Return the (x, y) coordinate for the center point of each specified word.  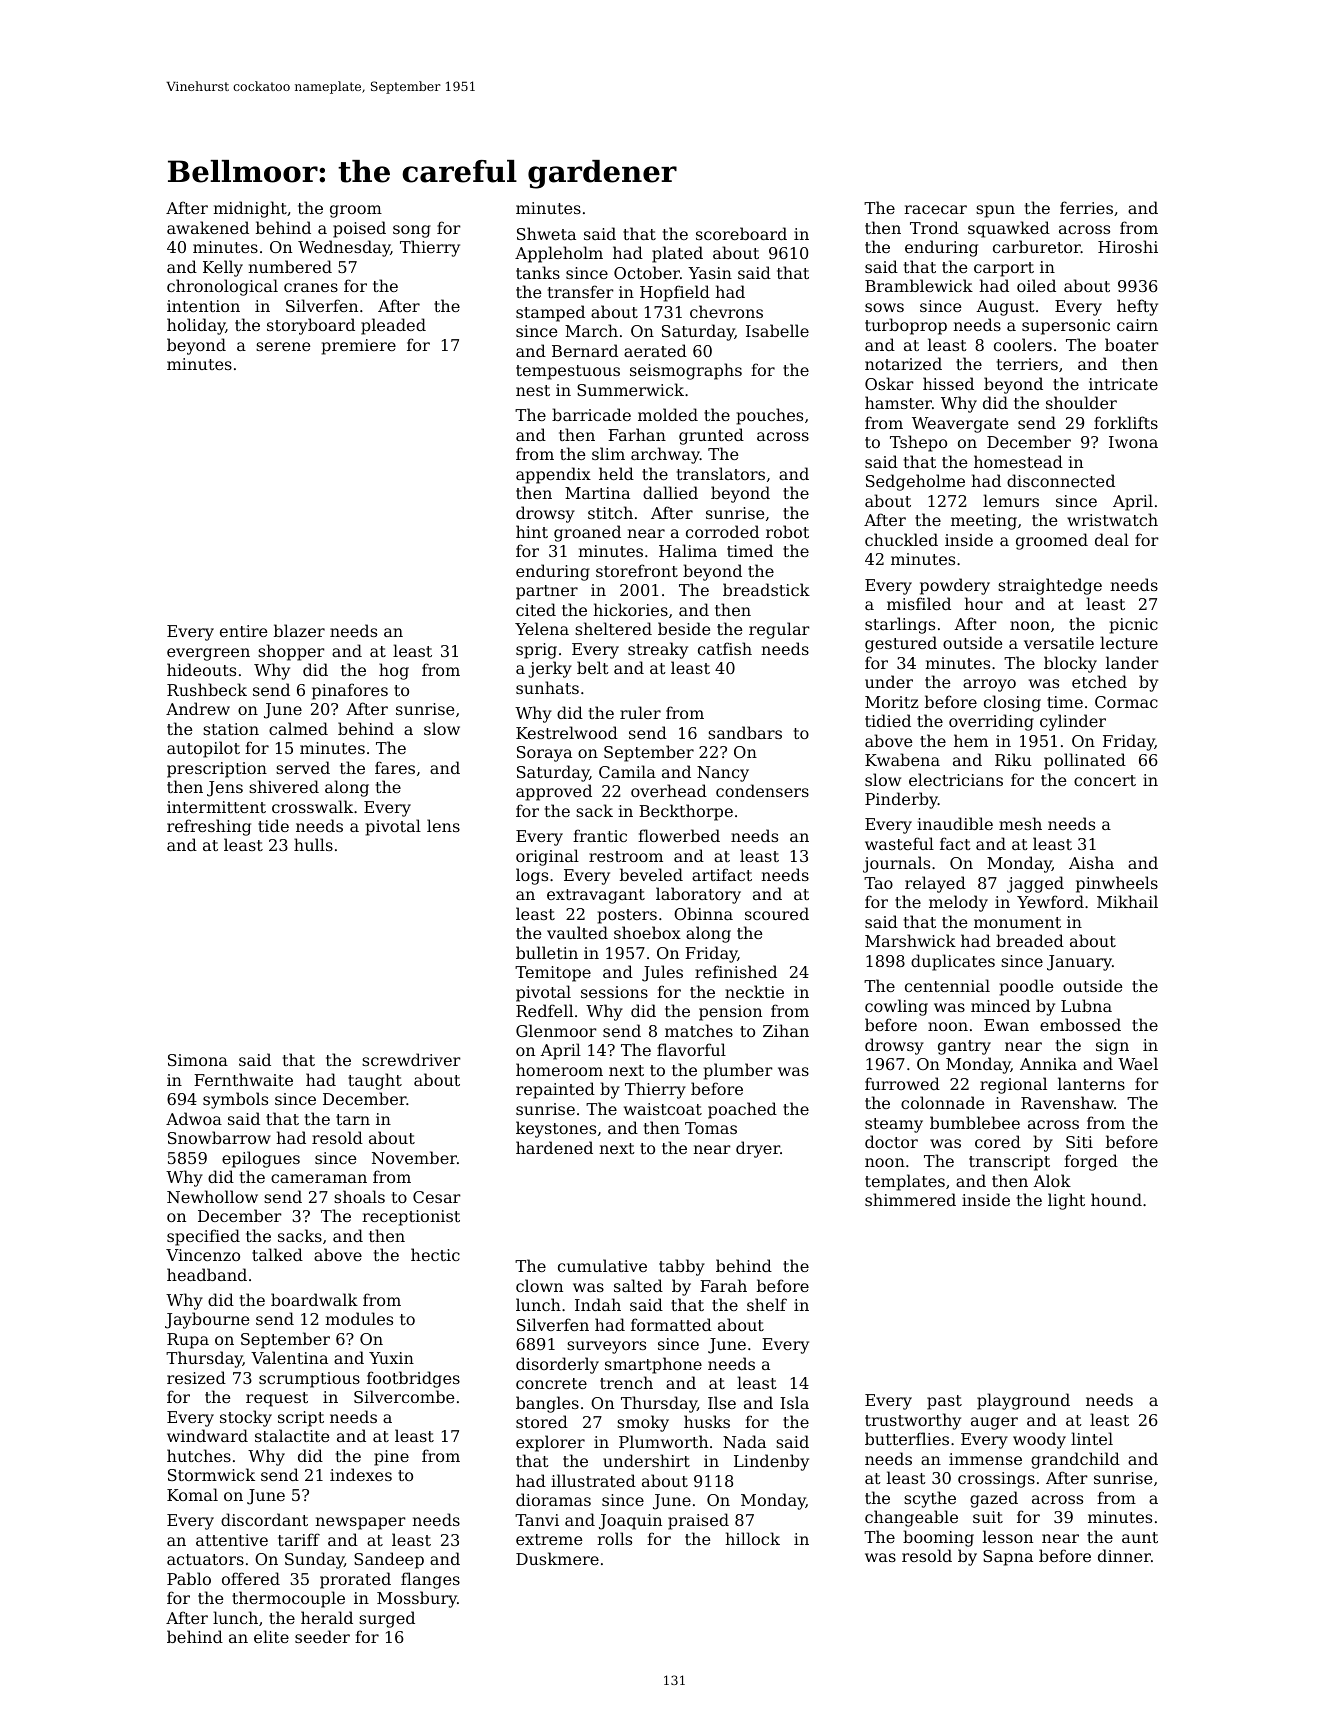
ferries (1086, 207)
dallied (670, 492)
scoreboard (741, 233)
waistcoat (663, 1109)
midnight (250, 209)
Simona (198, 1060)
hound (1116, 1199)
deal (1112, 539)
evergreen (208, 654)
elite (271, 1636)
